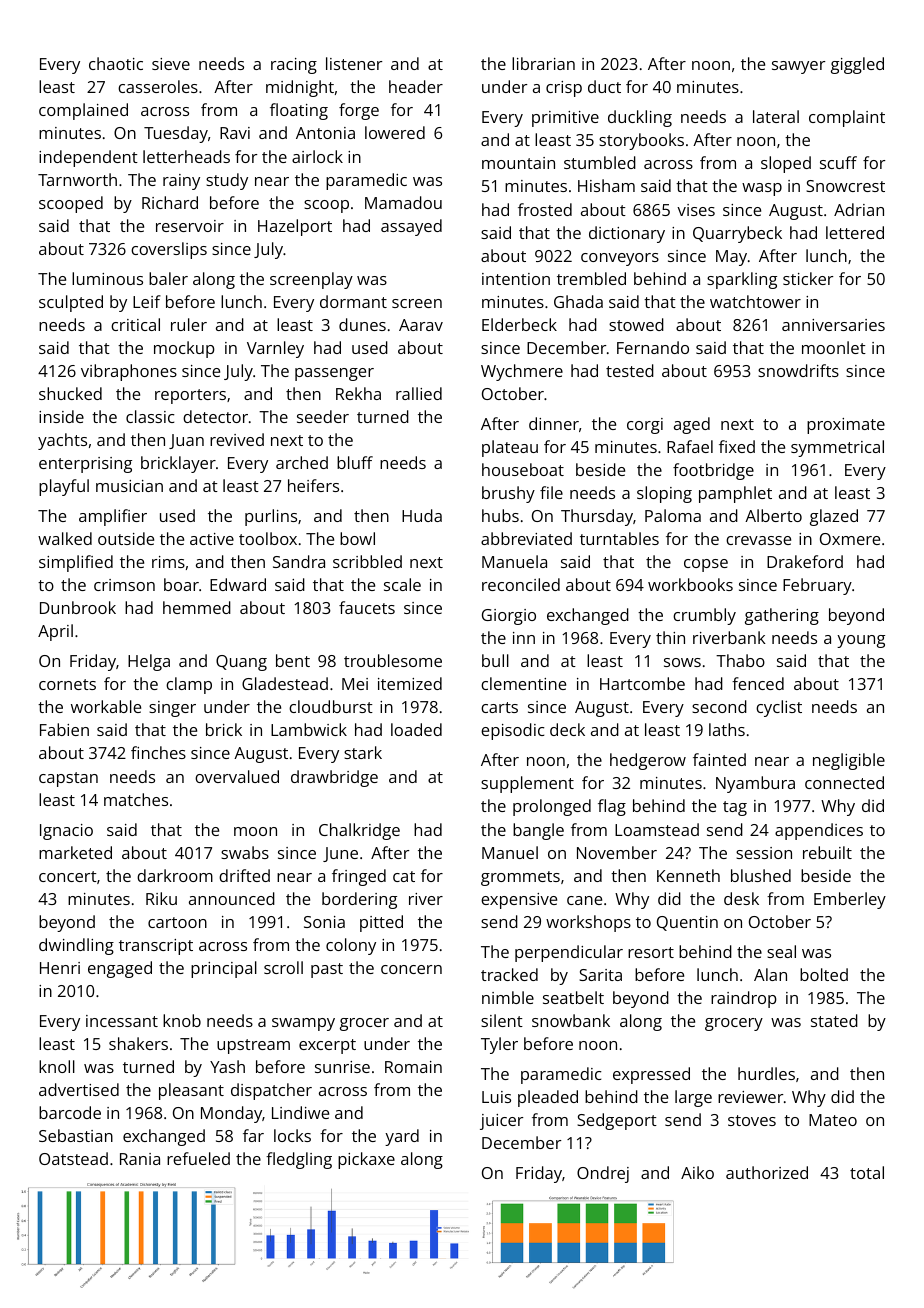 This image has width=924, height=1308. Describe the element at coordinates (704, 616) in the image. I see `crumbly` at that location.
